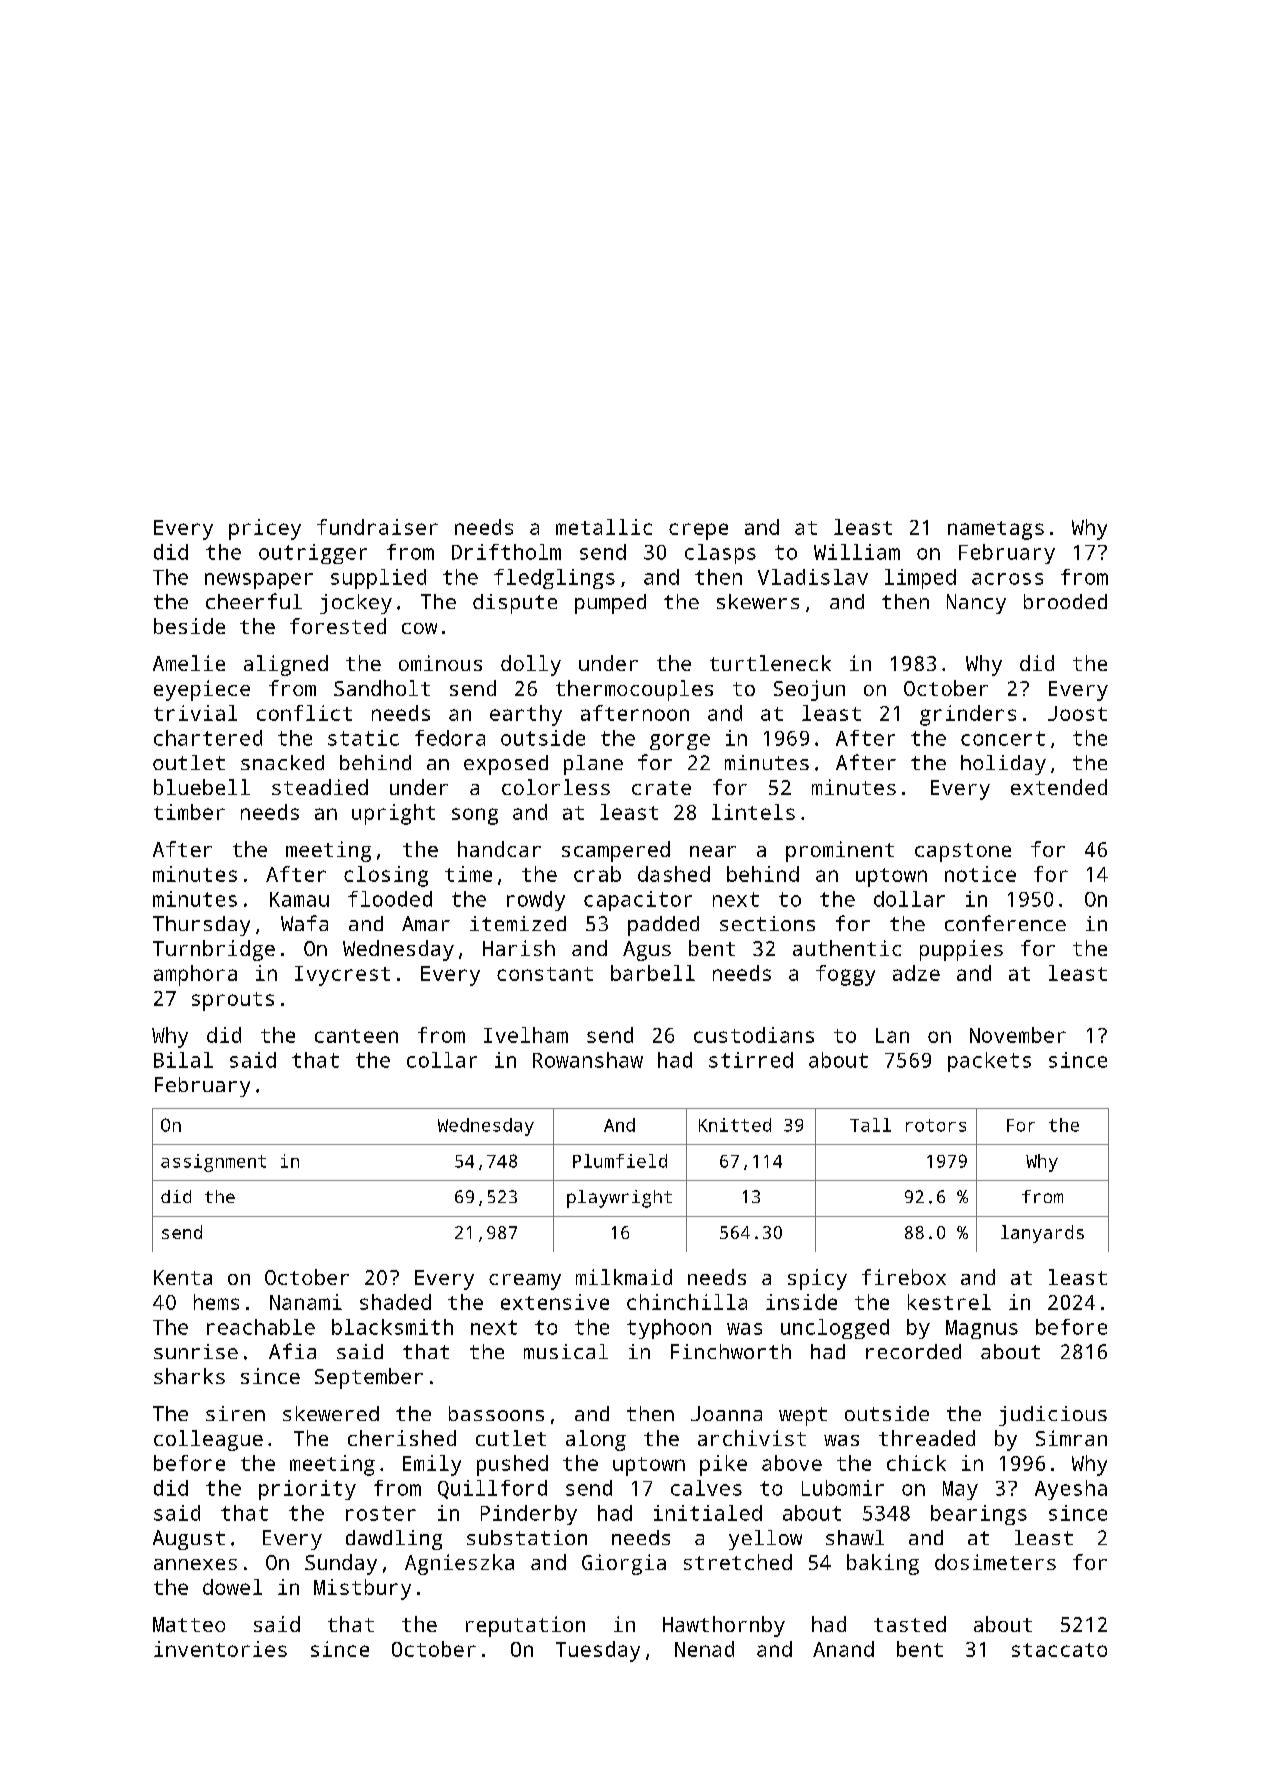 The height and width of the screenshot is (1783, 1261). Describe the element at coordinates (619, 1199) in the screenshot. I see `playwright` at that location.
